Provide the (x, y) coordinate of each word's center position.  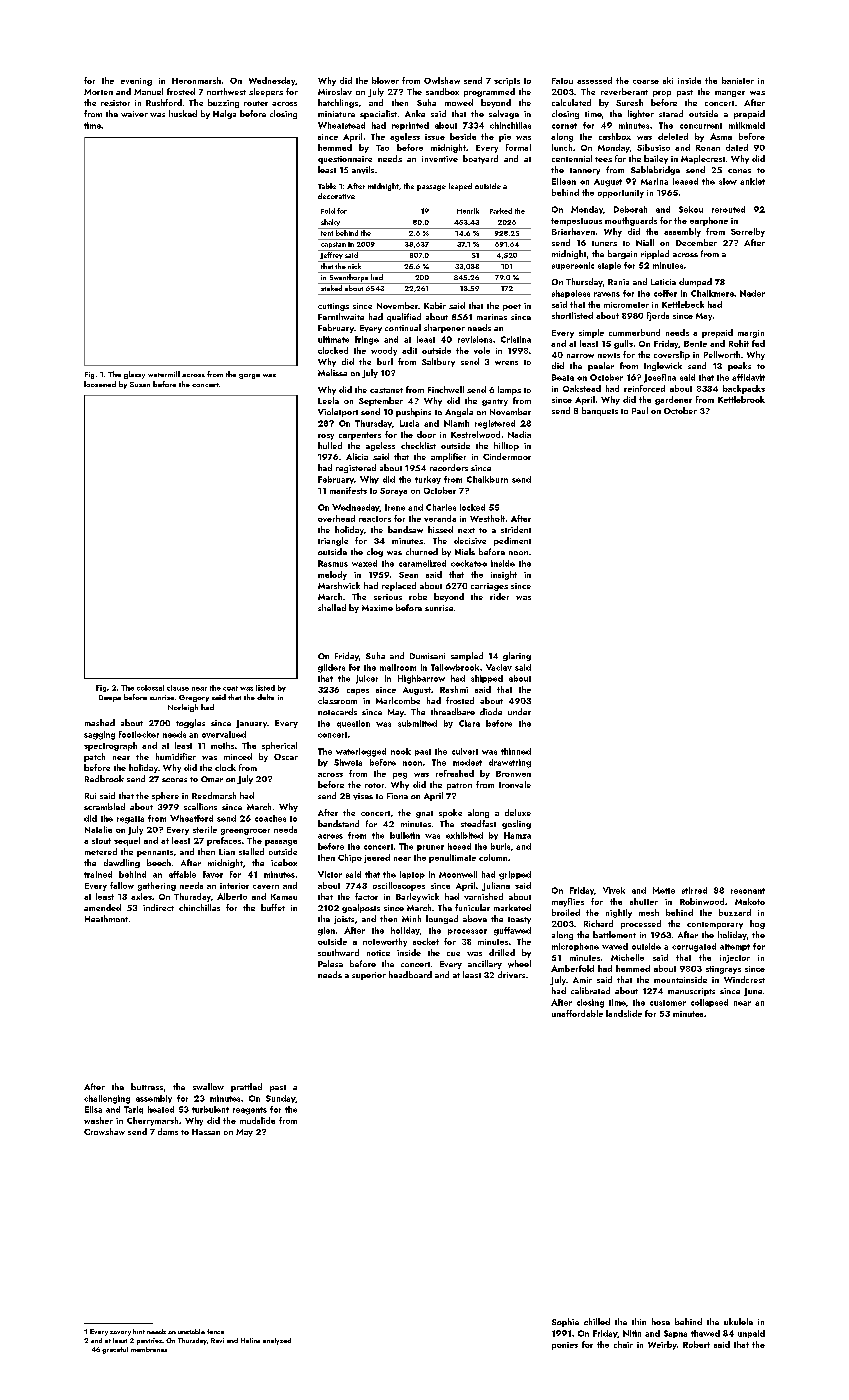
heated (161, 1109)
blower (385, 80)
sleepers (266, 92)
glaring (517, 656)
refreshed (455, 773)
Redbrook (104, 778)
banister (738, 80)
